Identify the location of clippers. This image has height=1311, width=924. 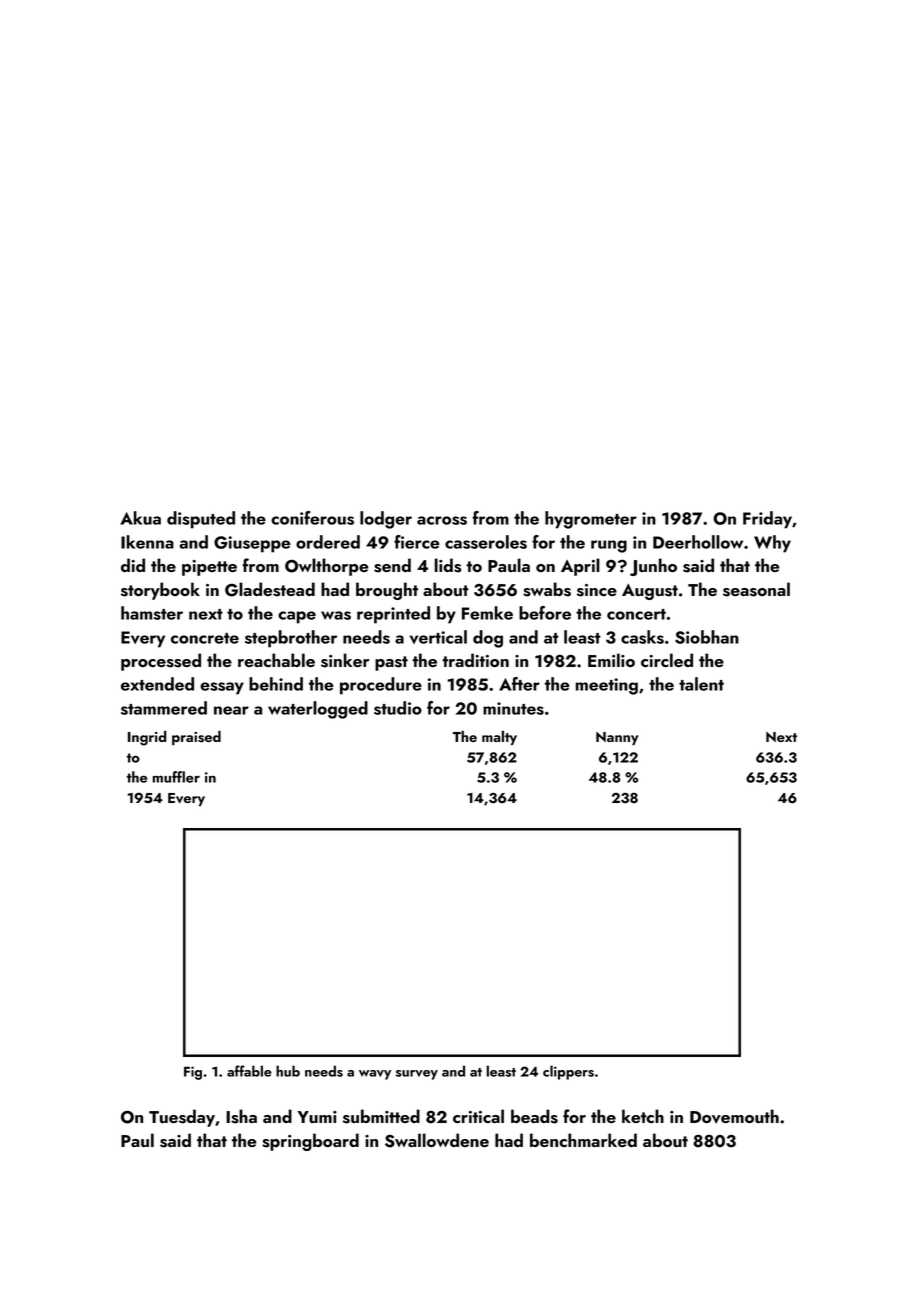
(568, 1072).
